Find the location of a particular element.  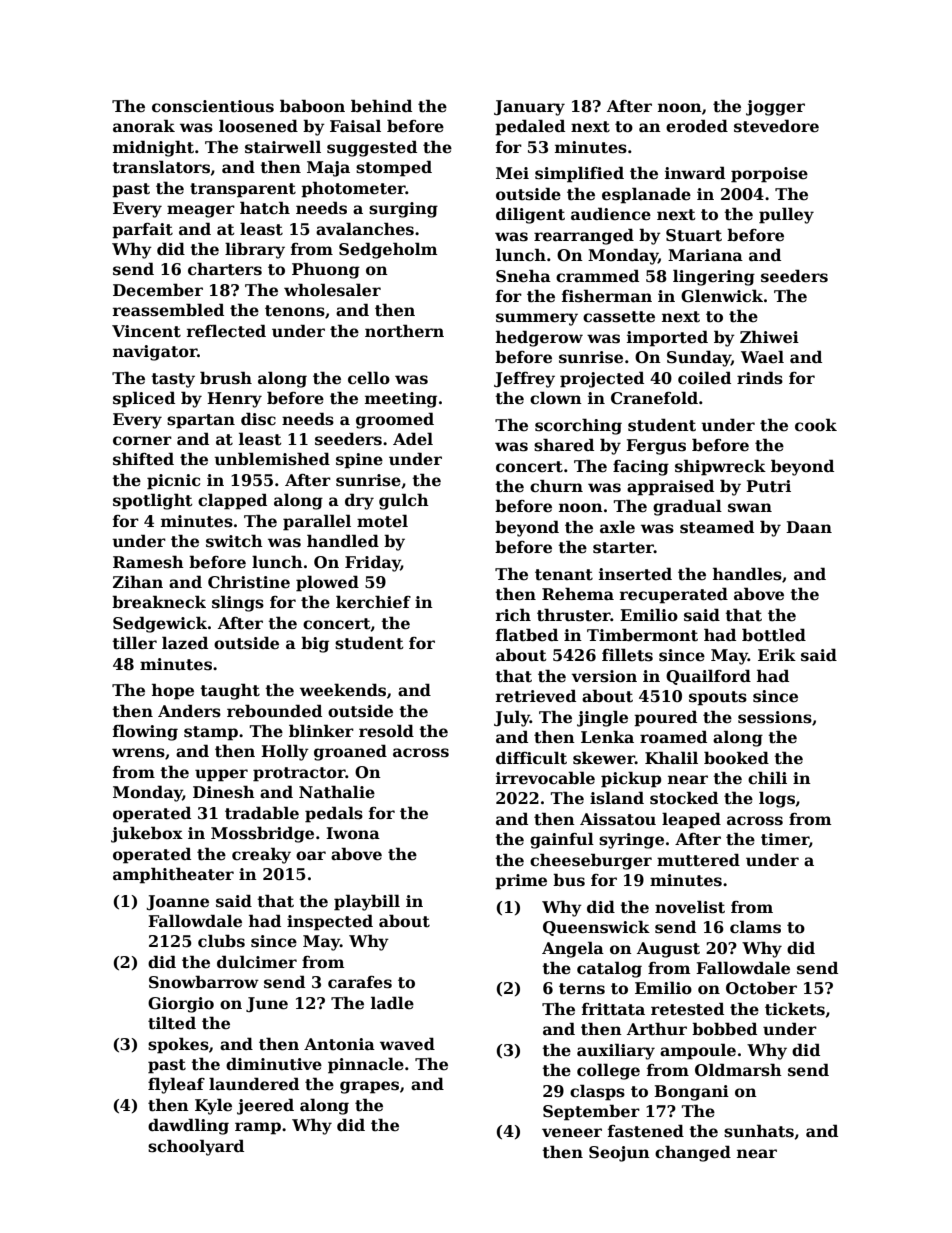

diminutive is located at coordinates (274, 1064).
